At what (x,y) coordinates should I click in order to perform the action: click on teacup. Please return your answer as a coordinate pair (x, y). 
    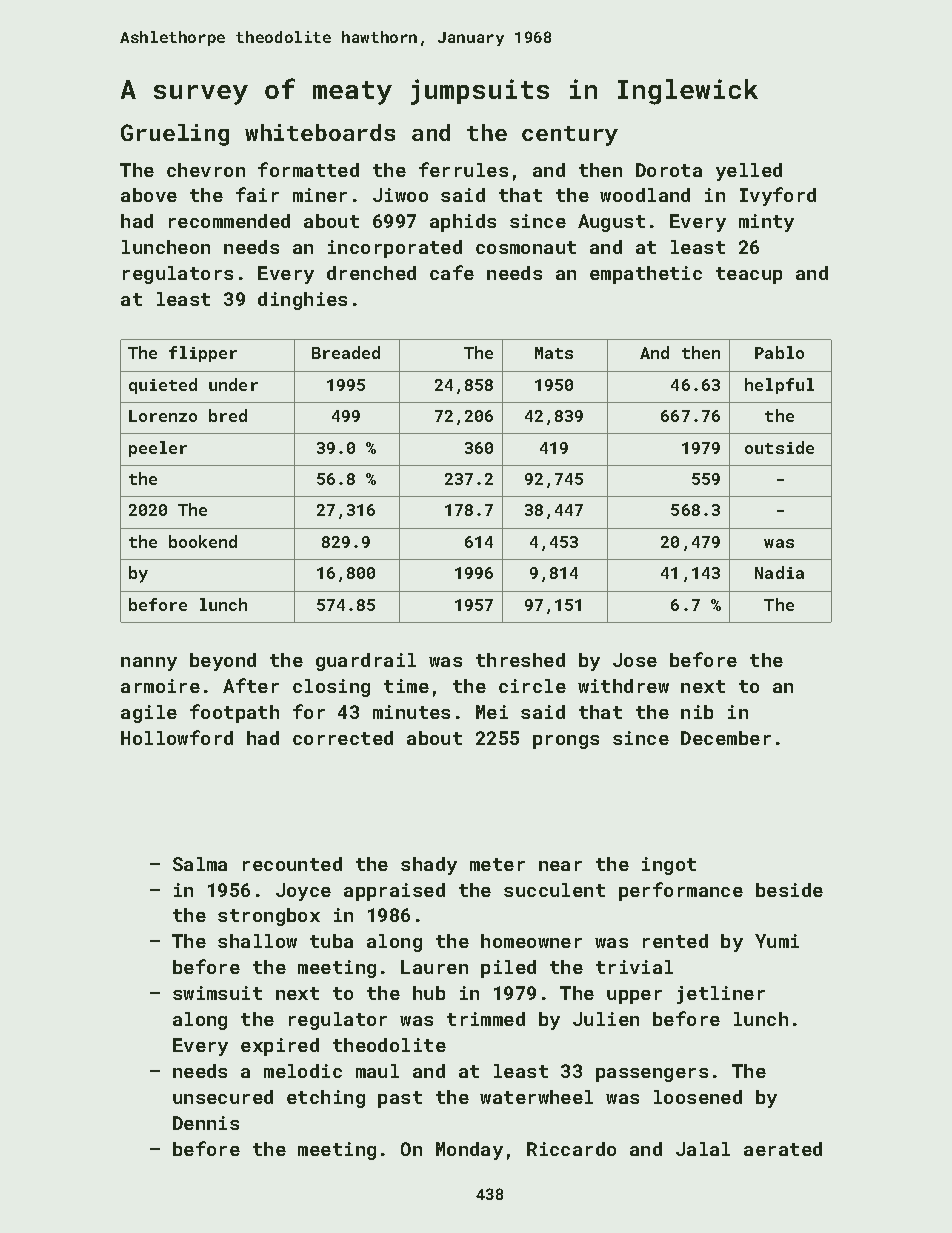
    Looking at the image, I should click on (749, 275).
